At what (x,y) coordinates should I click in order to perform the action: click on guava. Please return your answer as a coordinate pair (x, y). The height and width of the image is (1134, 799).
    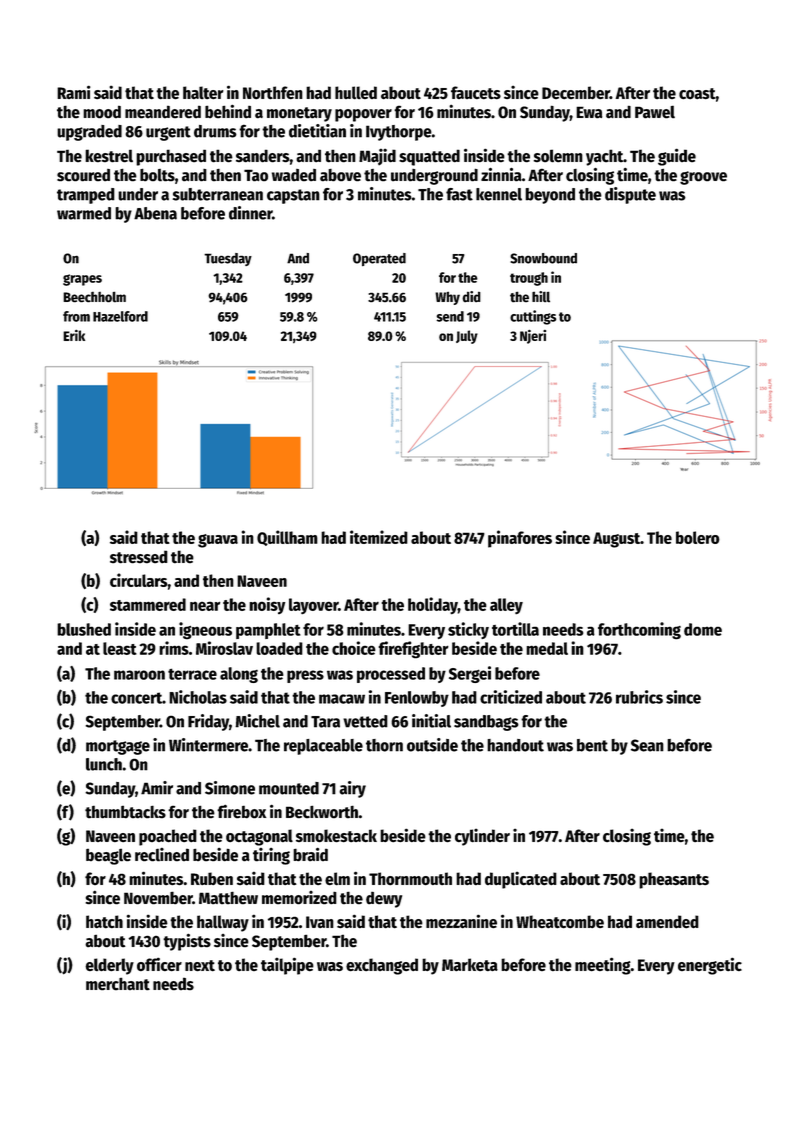
    Looking at the image, I should click on (218, 541).
